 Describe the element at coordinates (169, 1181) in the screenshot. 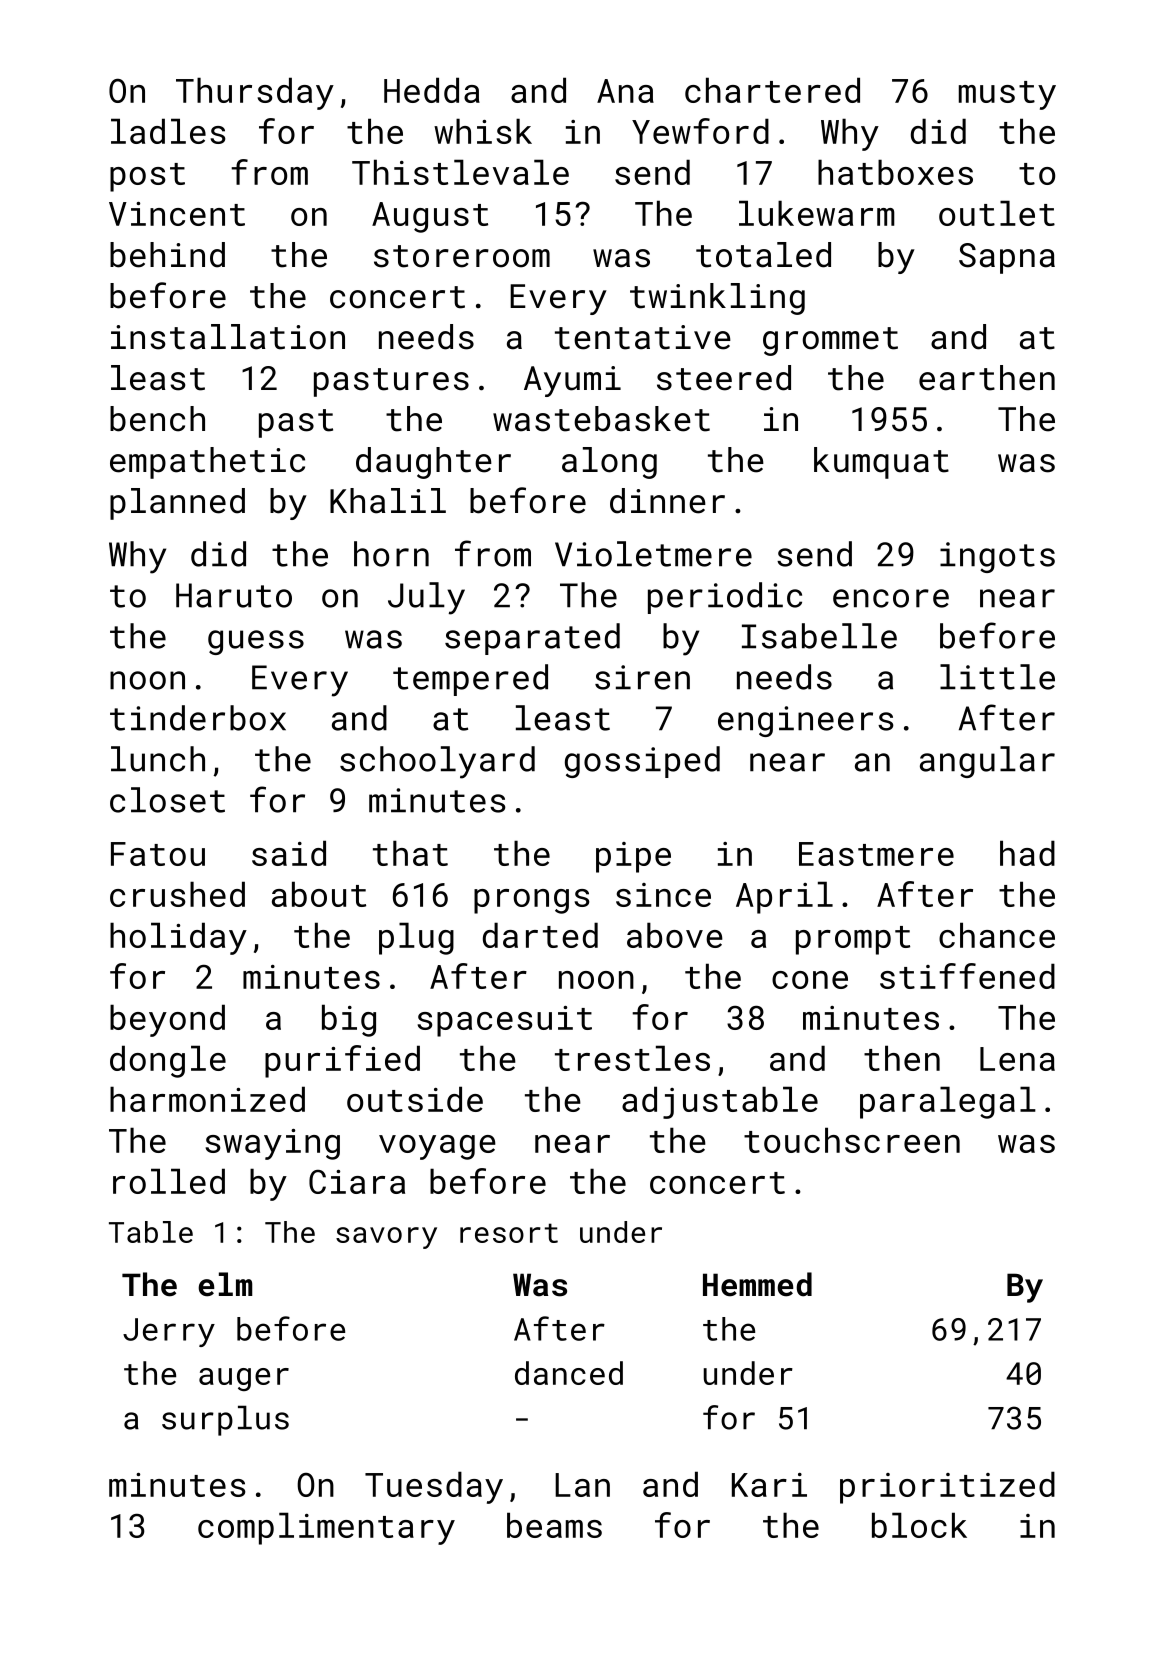

I see `rolled` at that location.
